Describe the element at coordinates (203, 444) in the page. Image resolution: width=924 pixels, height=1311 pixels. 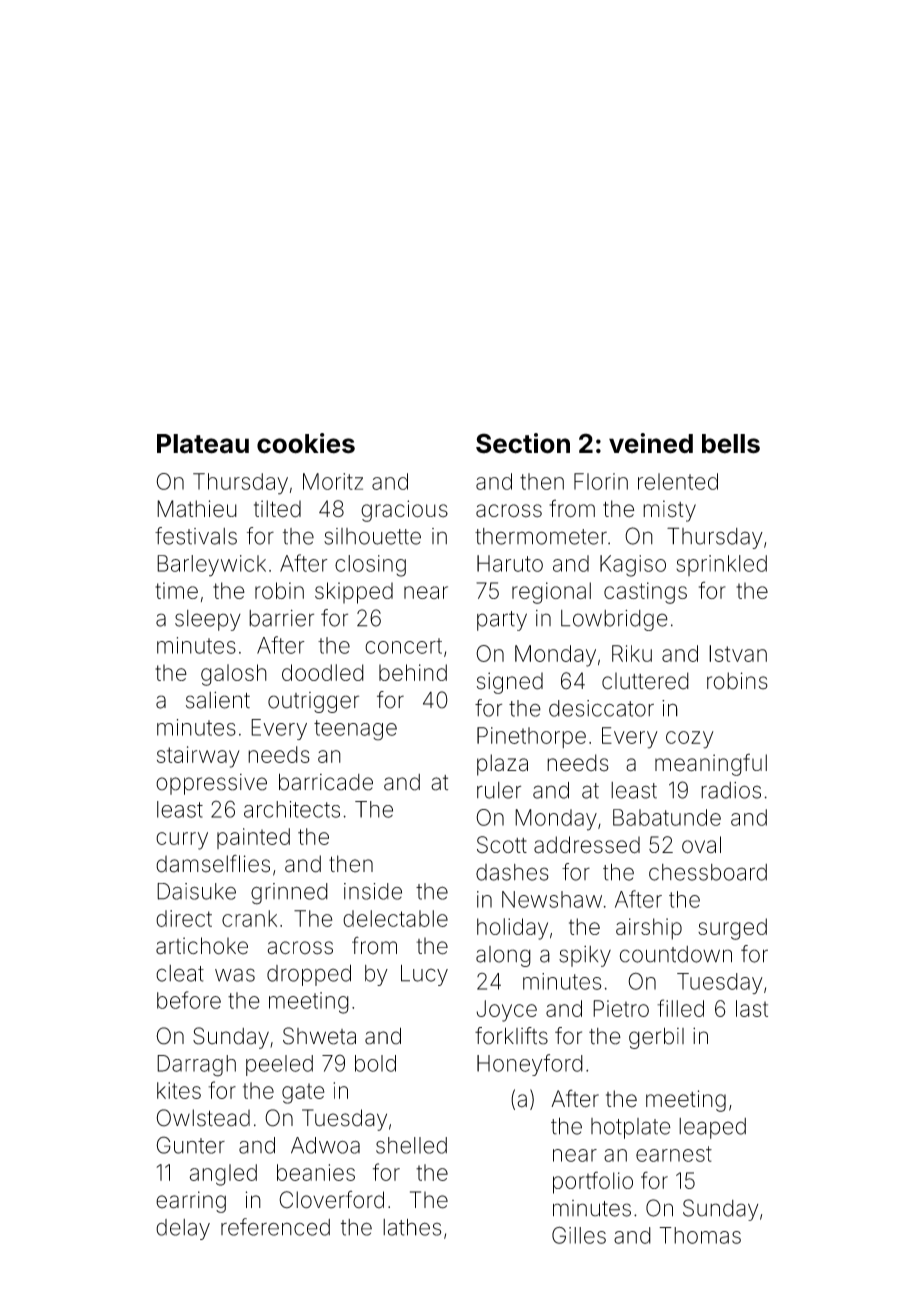
I see `Plateau` at that location.
